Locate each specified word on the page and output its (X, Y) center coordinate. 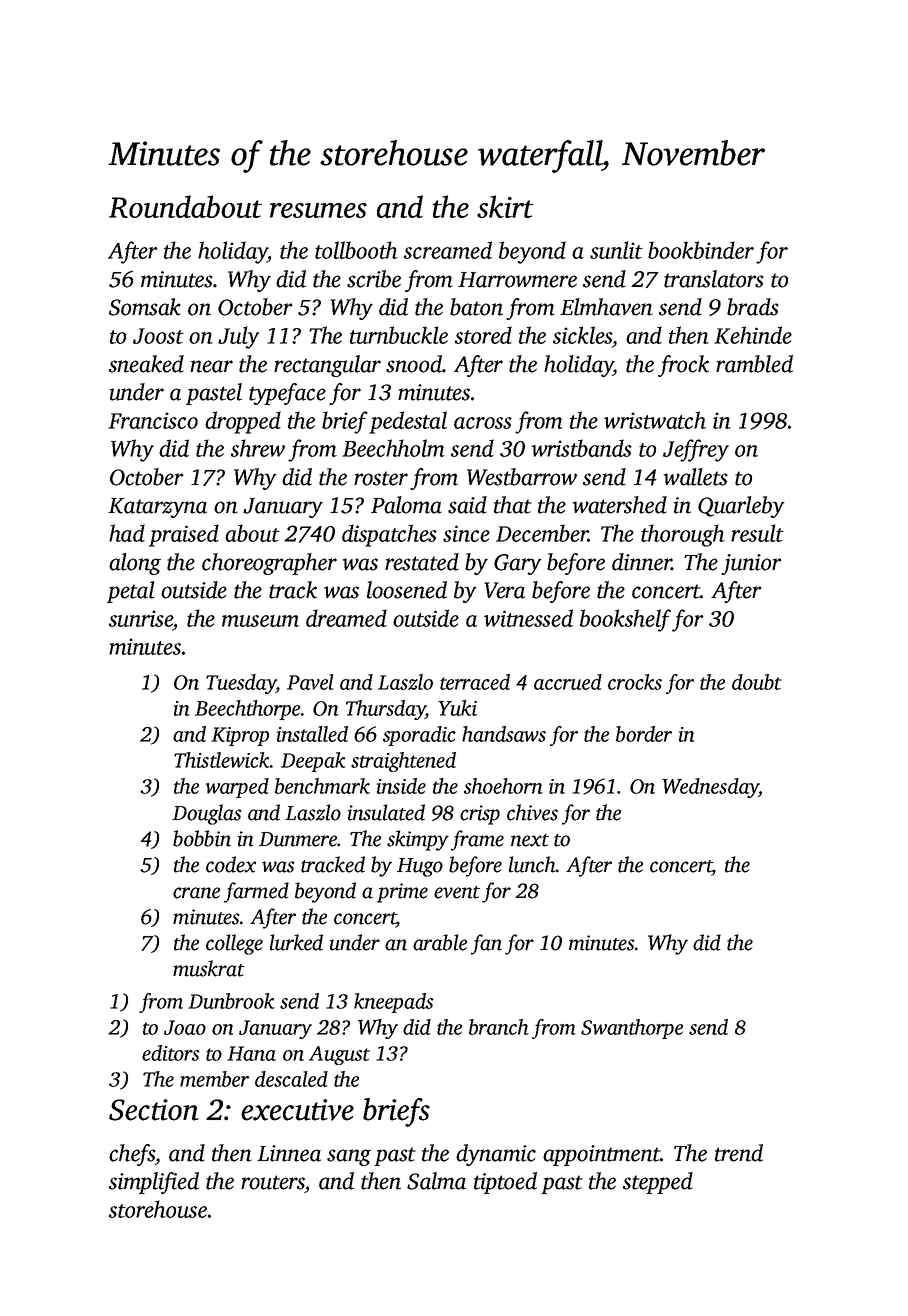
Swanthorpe (632, 1029)
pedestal (408, 422)
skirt (505, 206)
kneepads (394, 1003)
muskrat (209, 968)
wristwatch (655, 420)
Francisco (153, 420)
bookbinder (701, 250)
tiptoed (505, 1183)
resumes (318, 210)
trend (739, 1153)
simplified (154, 1183)
